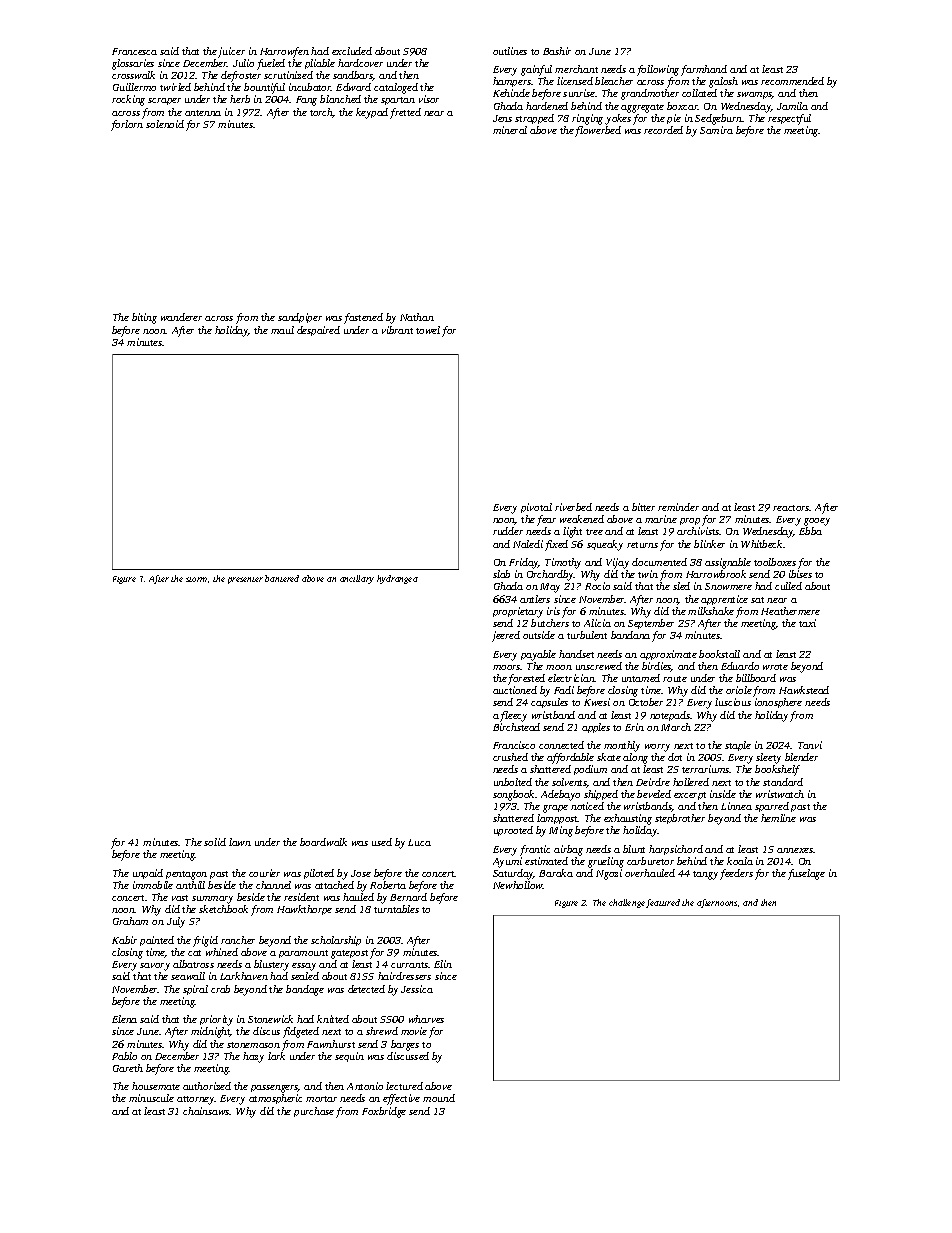 This document has width=952, height=1233. I want to click on vibrant, so click(397, 330).
